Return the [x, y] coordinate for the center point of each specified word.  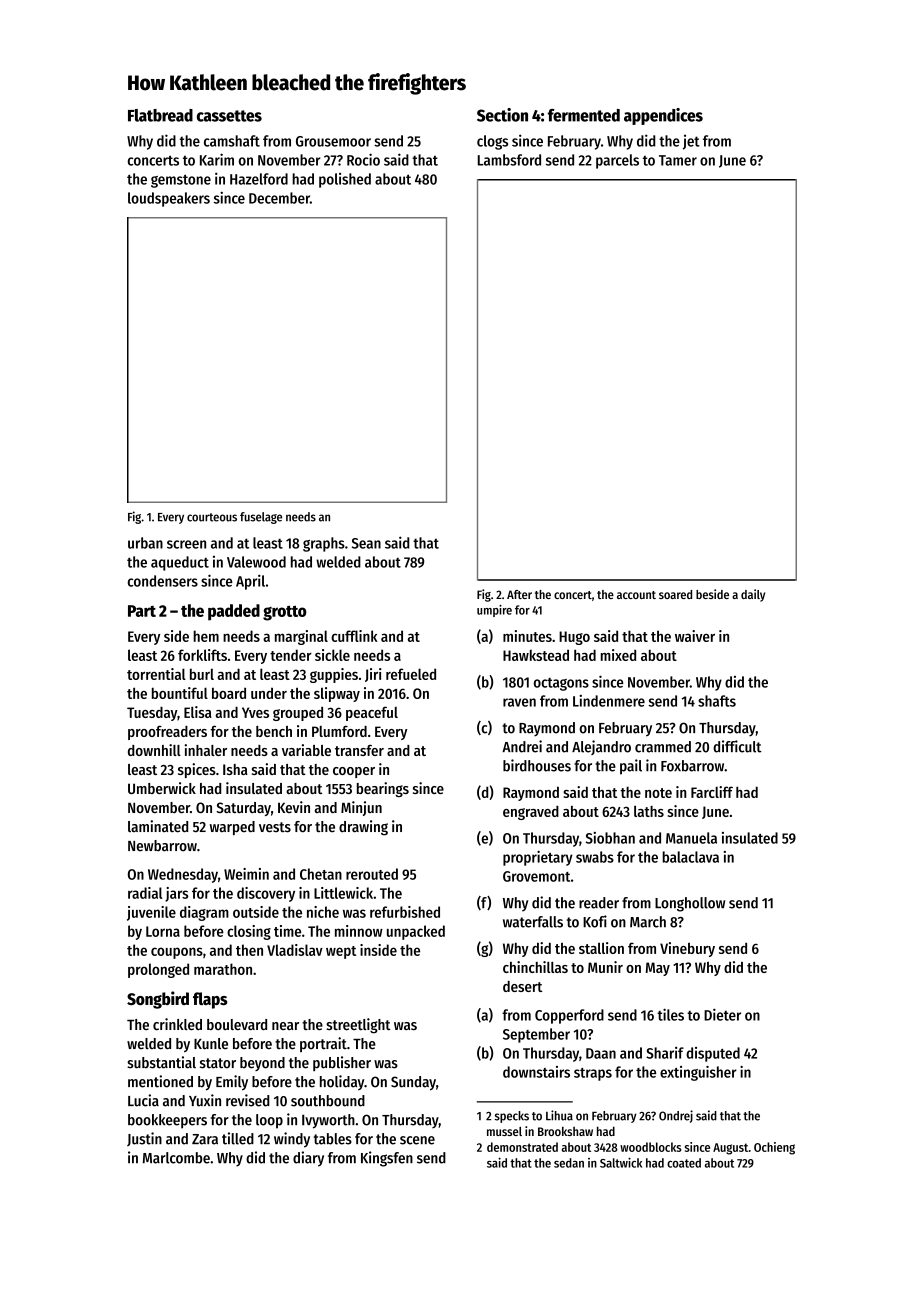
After [519, 594]
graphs [324, 544]
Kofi [595, 921]
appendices [663, 116]
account [636, 595]
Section [502, 115]
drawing [363, 828]
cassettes [229, 116]
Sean [366, 543]
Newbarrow [162, 846]
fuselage [261, 518]
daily [753, 595]
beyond [262, 1064]
